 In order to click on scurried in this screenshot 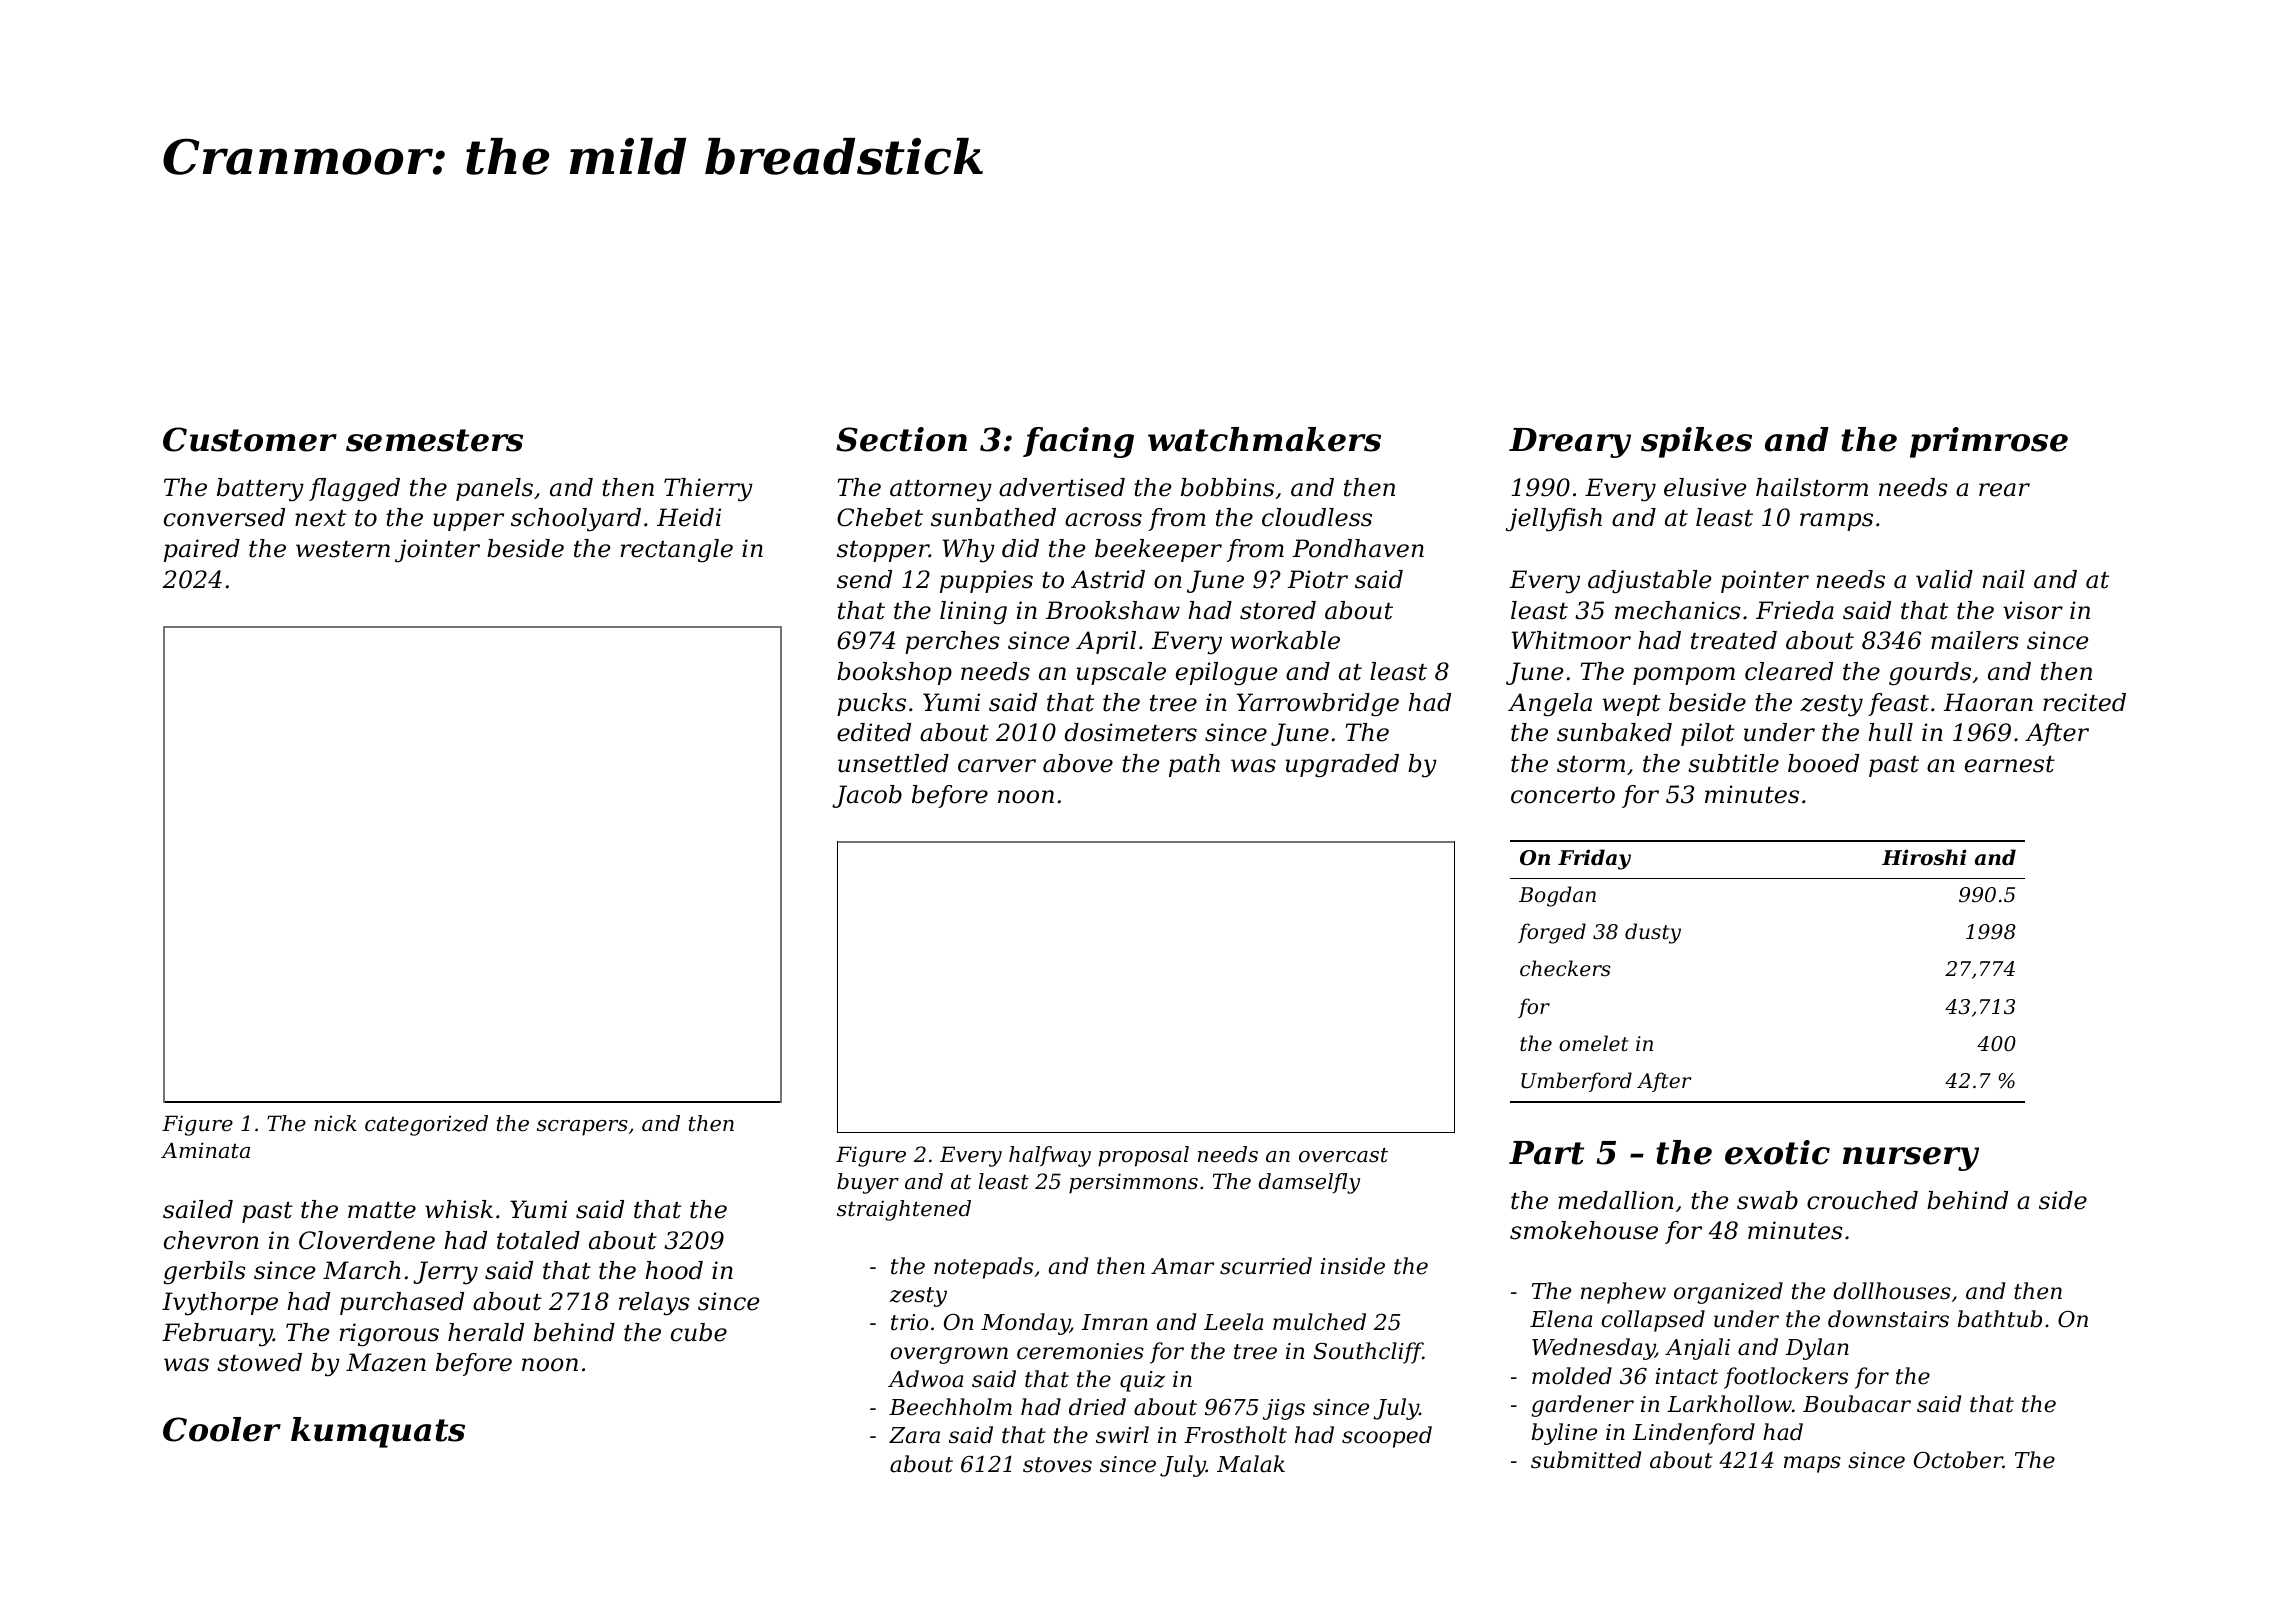, I will do `click(1266, 1266)`.
